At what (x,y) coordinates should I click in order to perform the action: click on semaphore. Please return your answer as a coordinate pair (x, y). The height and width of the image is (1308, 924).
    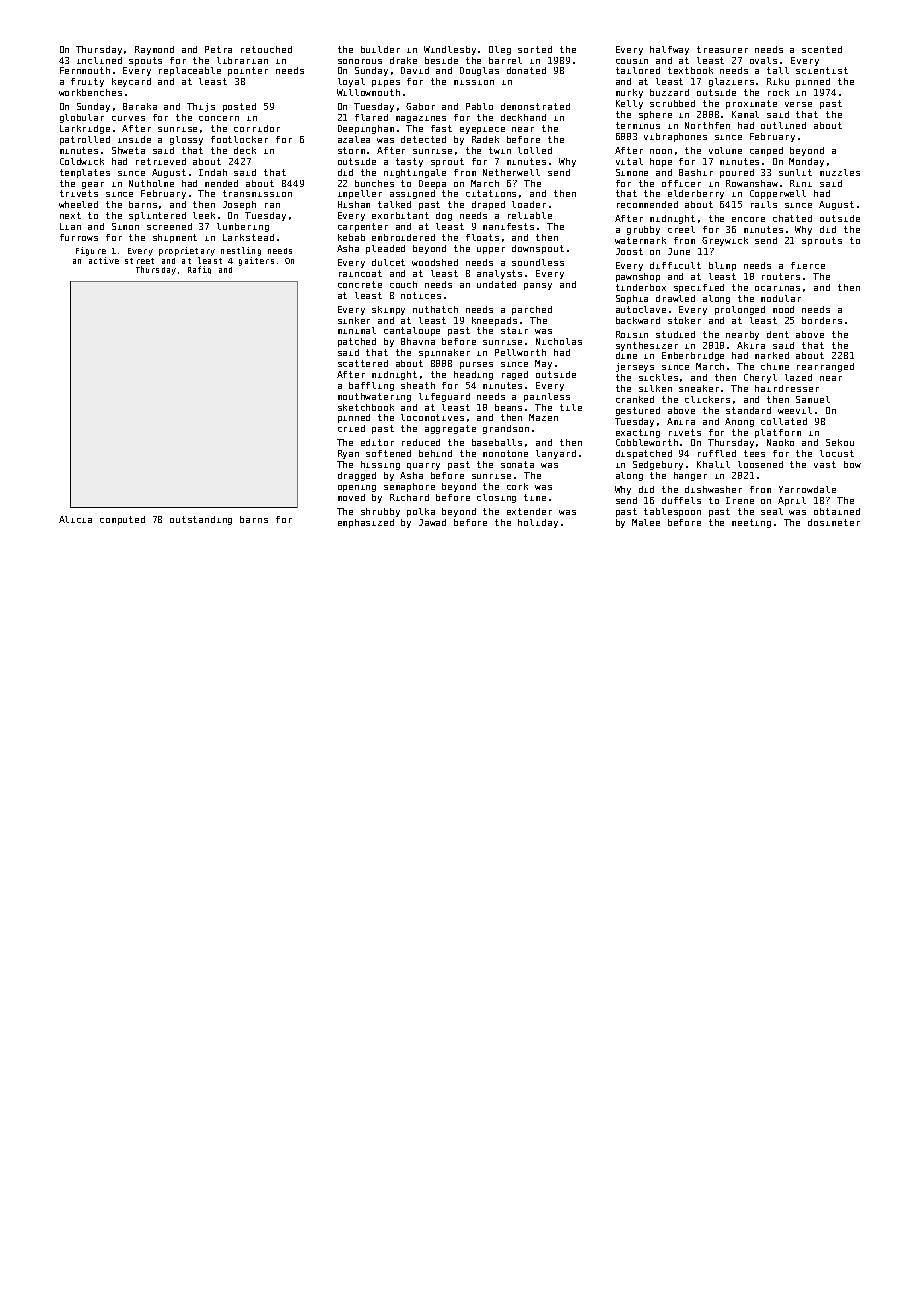
    Looking at the image, I should click on (409, 487).
